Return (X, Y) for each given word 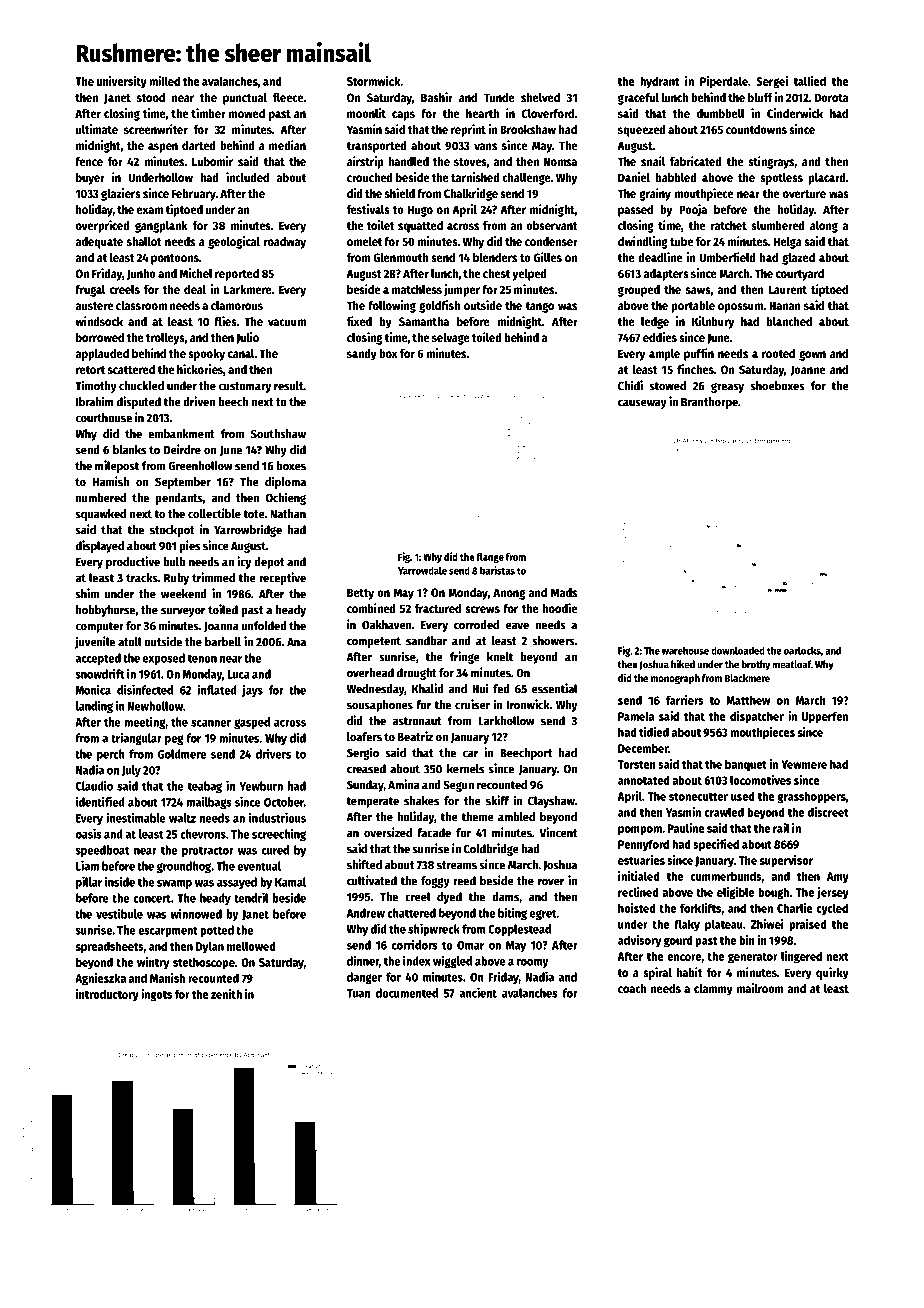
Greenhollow (200, 466)
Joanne (808, 370)
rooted (778, 353)
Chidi (630, 385)
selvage (451, 339)
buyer (90, 179)
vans (485, 146)
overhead (370, 673)
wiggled (452, 961)
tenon (202, 658)
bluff (760, 97)
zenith (226, 994)
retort (90, 370)
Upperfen (825, 717)
